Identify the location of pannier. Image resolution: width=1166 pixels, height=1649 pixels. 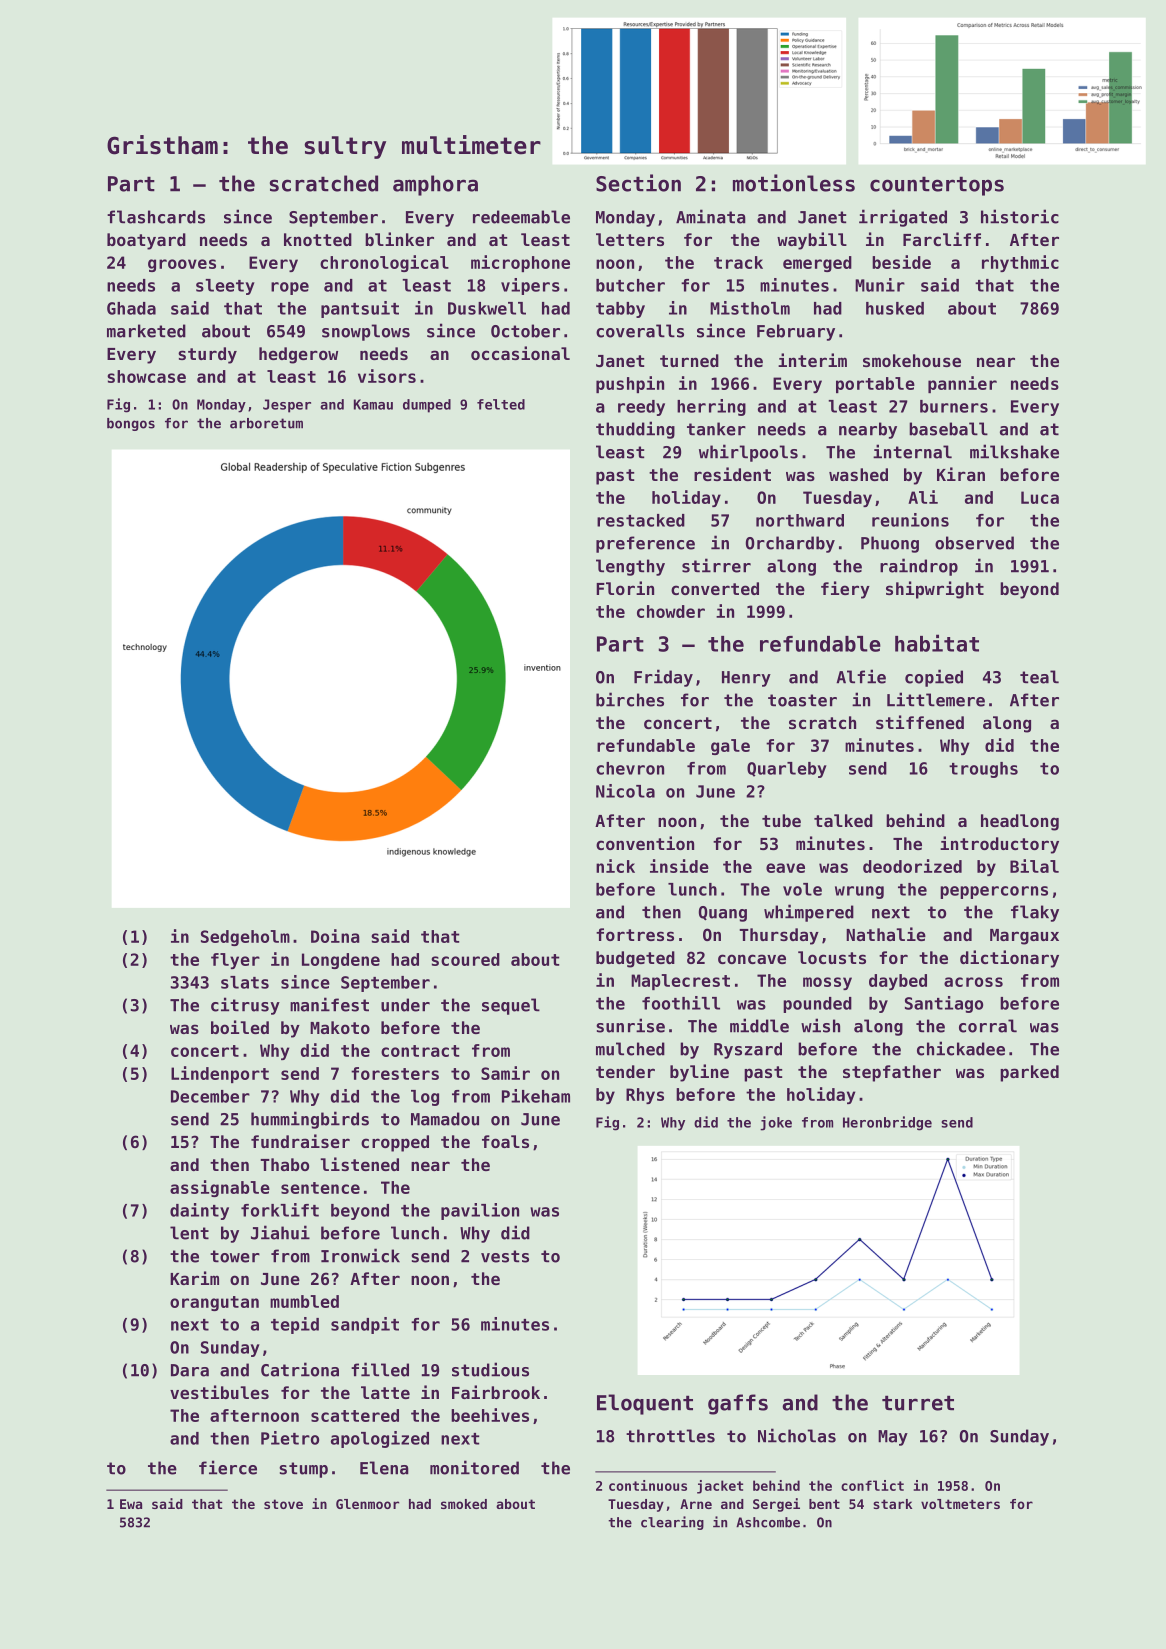
(962, 384).
